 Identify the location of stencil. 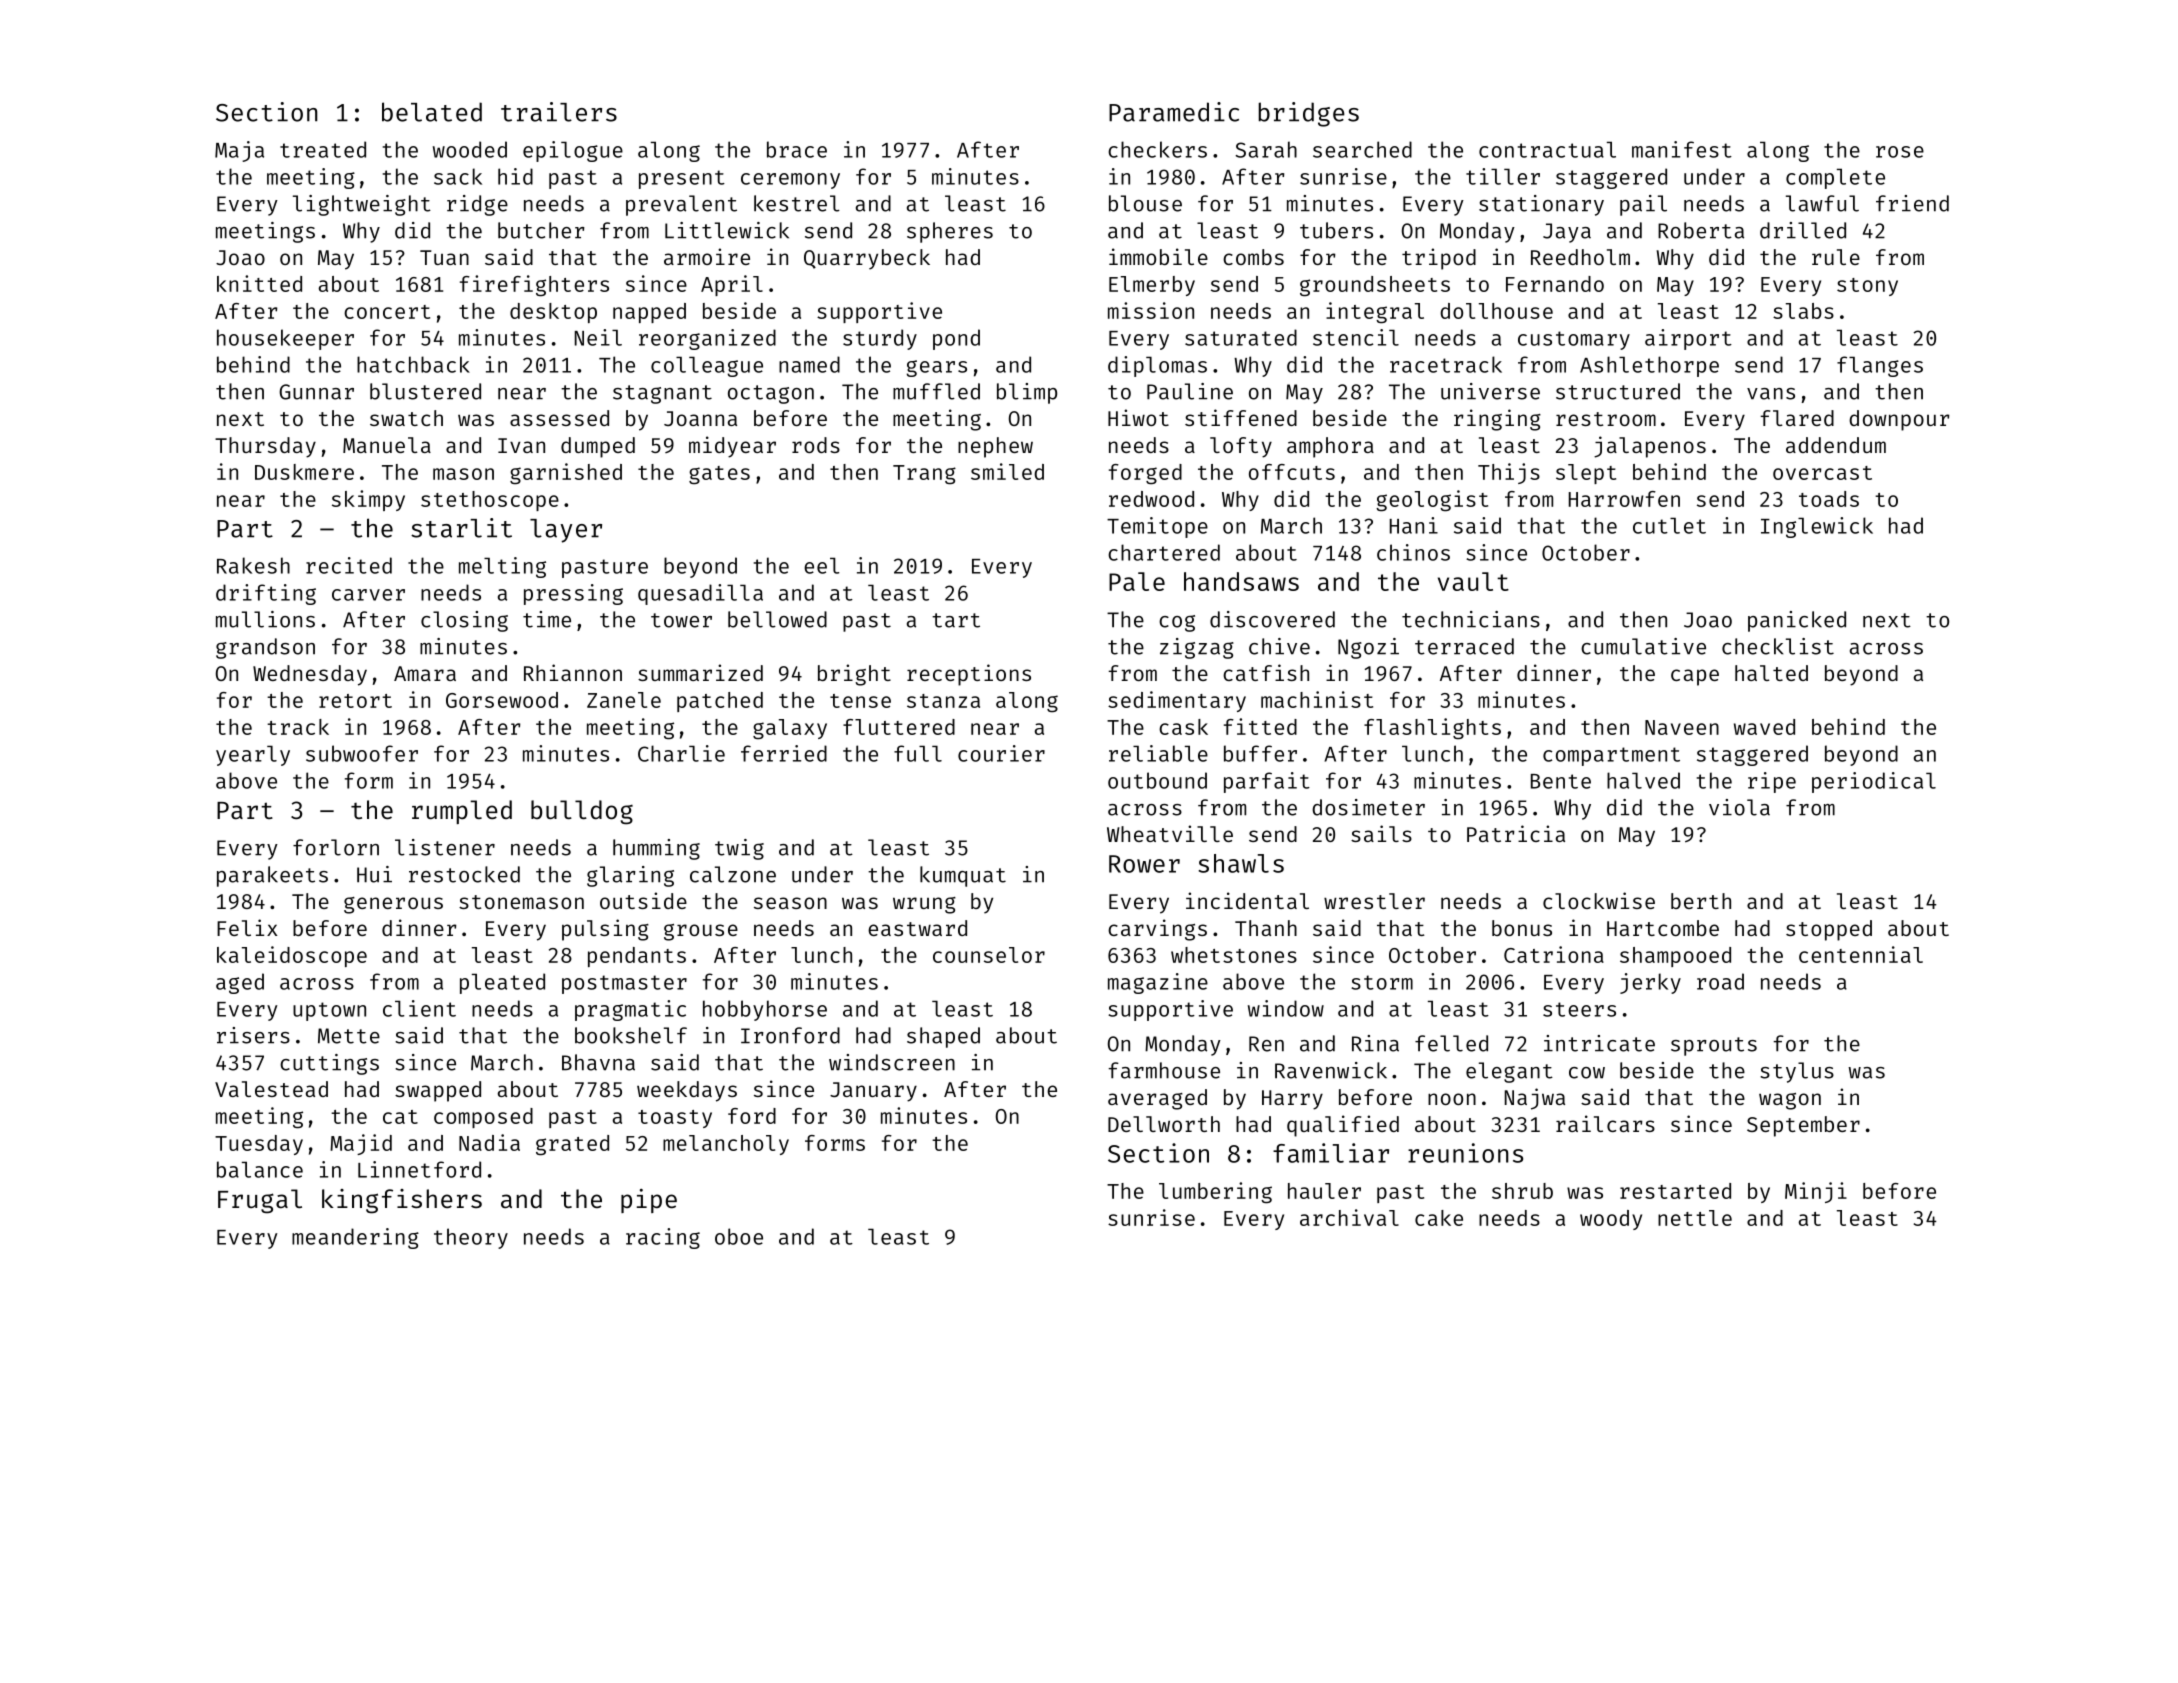
(1356, 337).
